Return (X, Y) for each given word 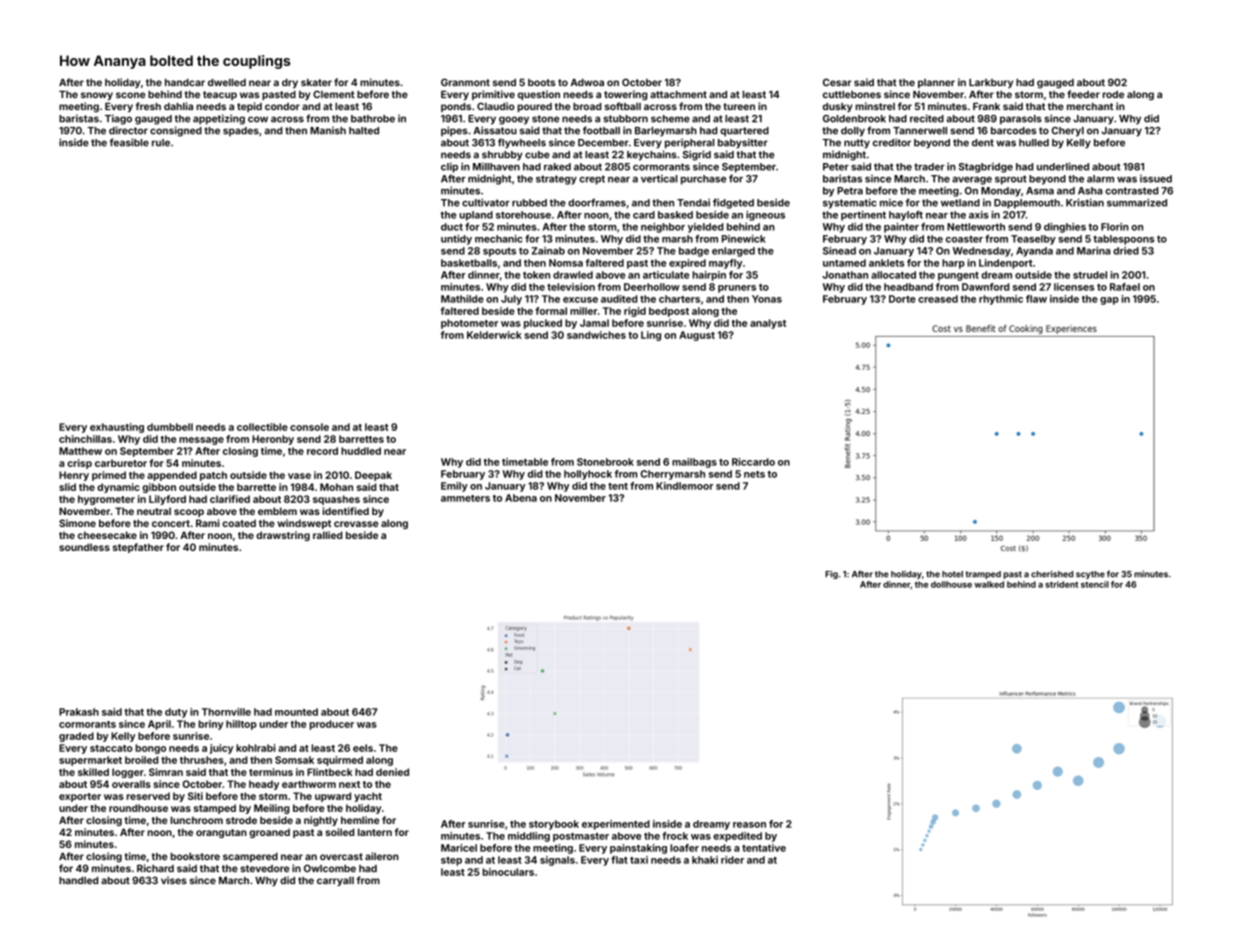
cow (258, 119)
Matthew (80, 451)
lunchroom (197, 820)
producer (332, 725)
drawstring (283, 536)
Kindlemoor (684, 486)
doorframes (597, 202)
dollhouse (951, 584)
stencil (1095, 584)
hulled (1034, 143)
